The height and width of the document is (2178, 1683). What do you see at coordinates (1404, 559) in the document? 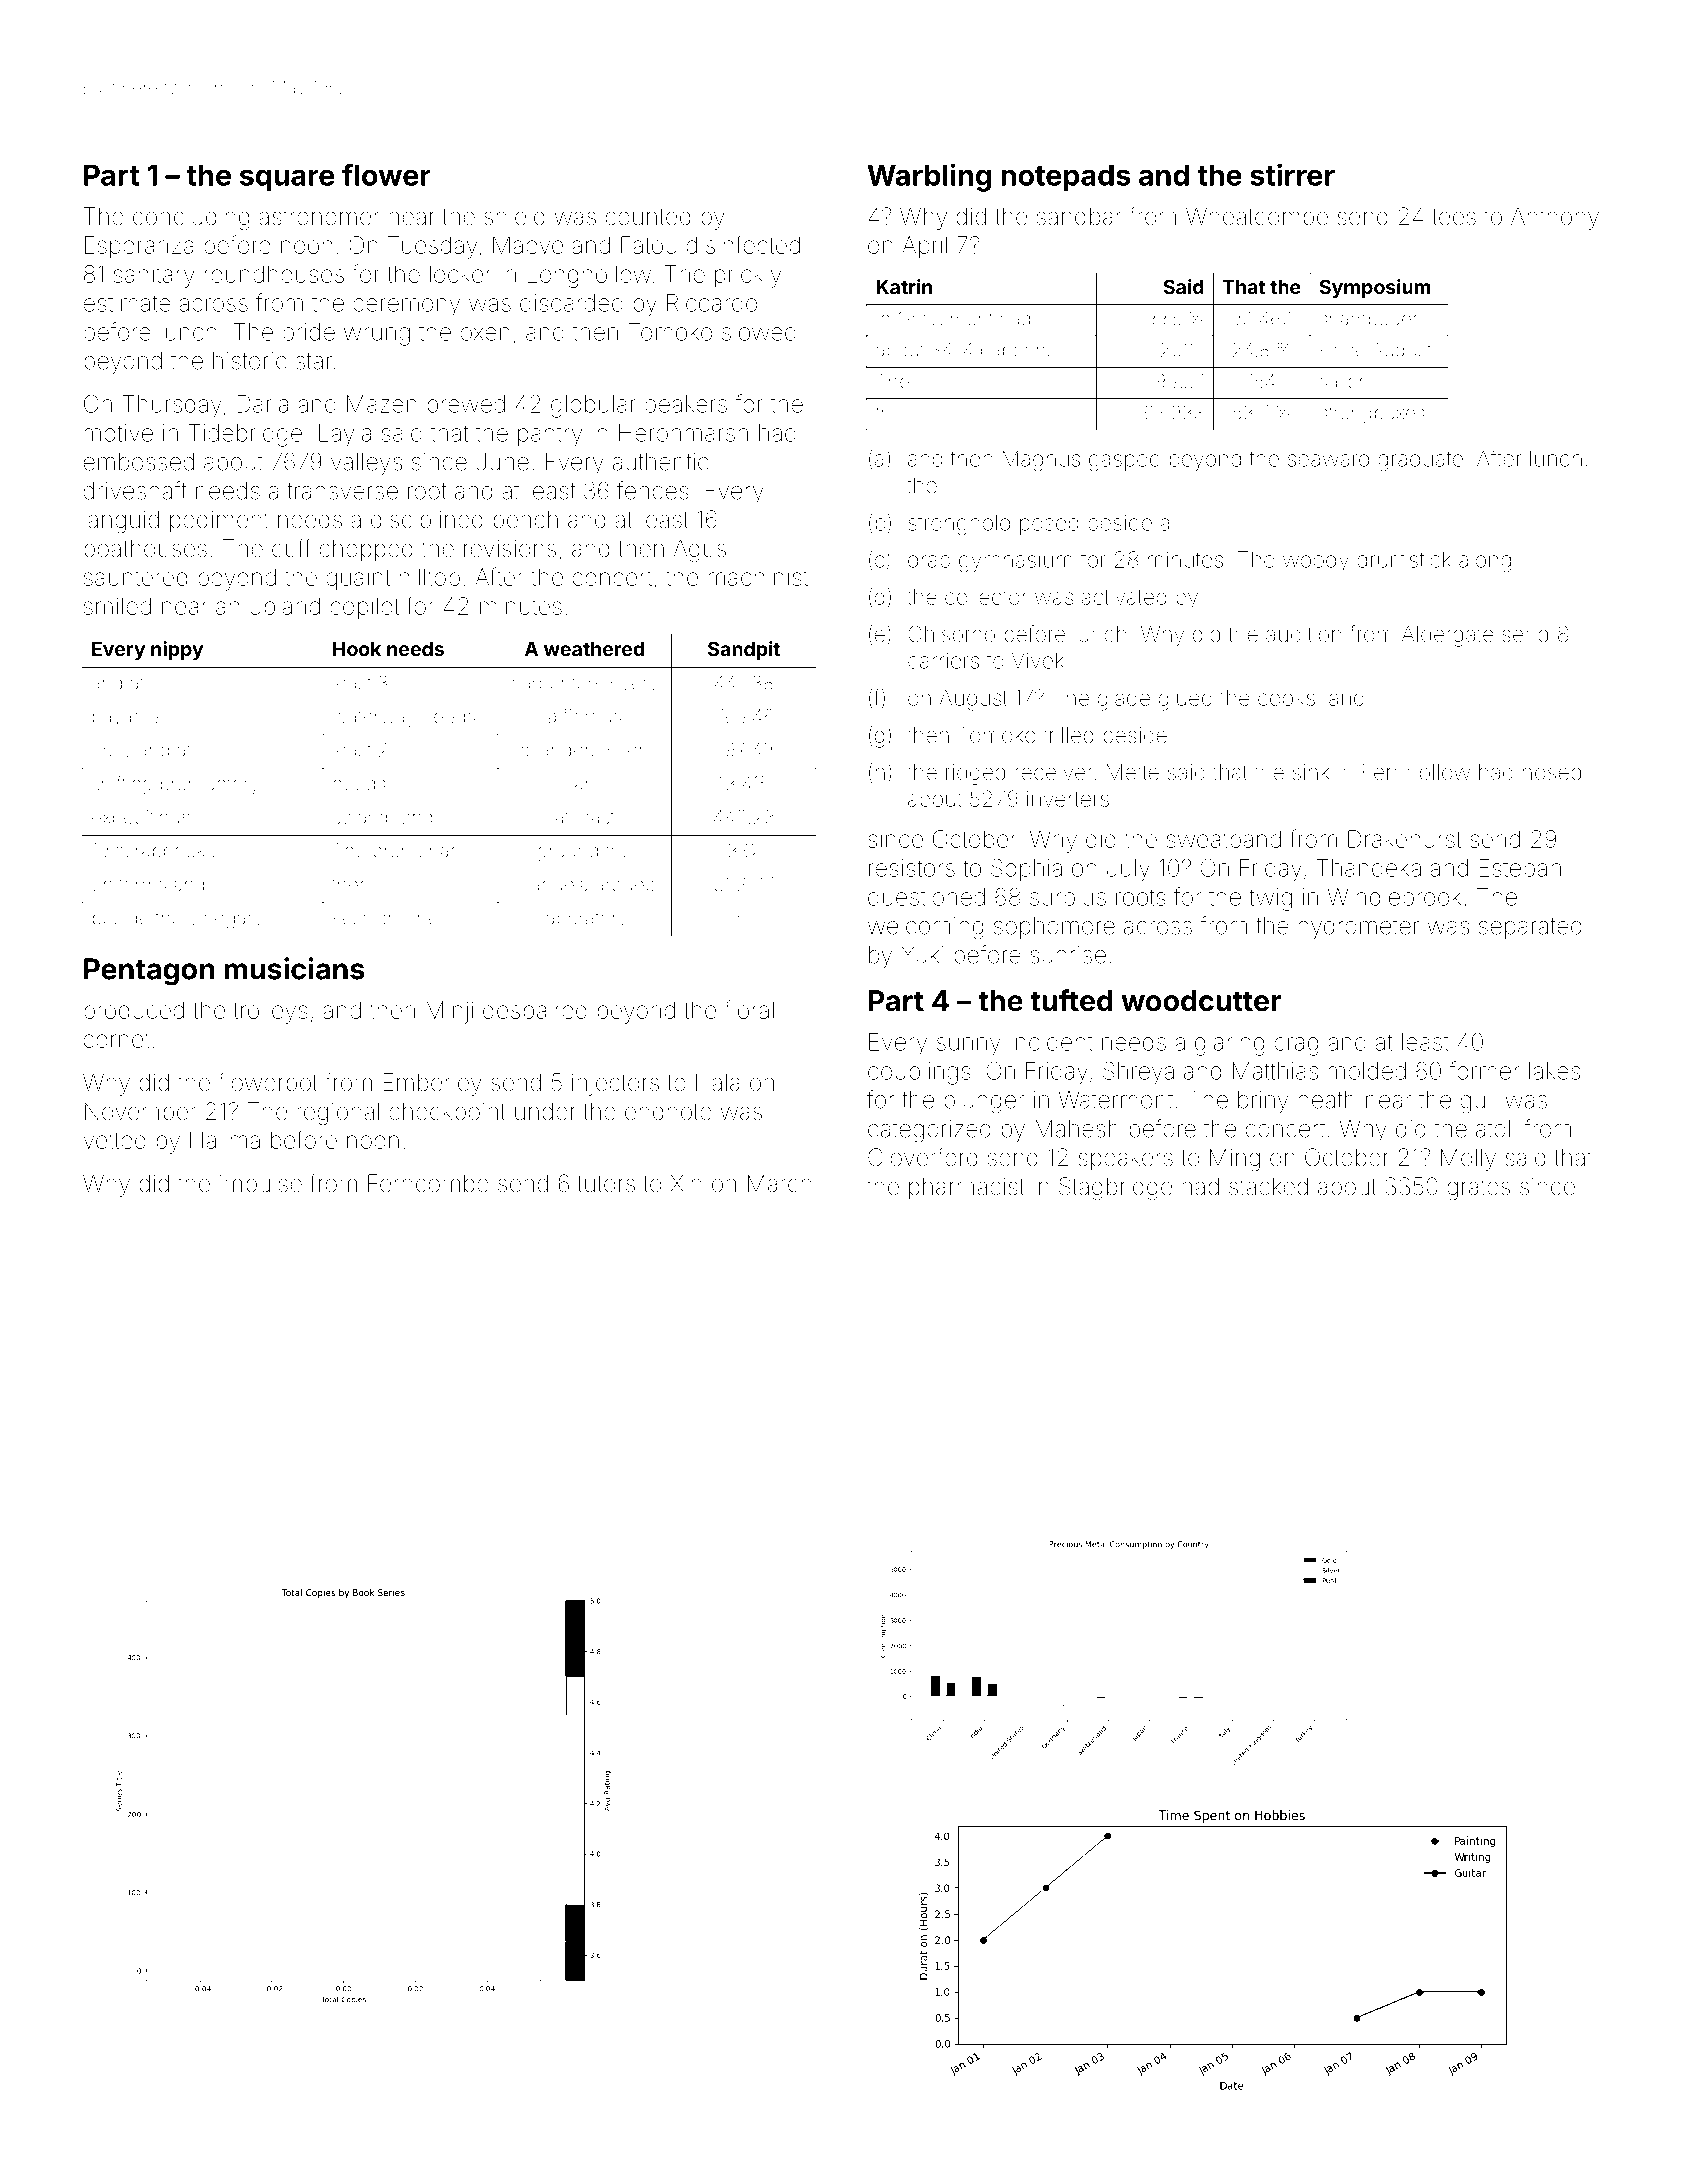
I see `drumstick` at bounding box center [1404, 559].
